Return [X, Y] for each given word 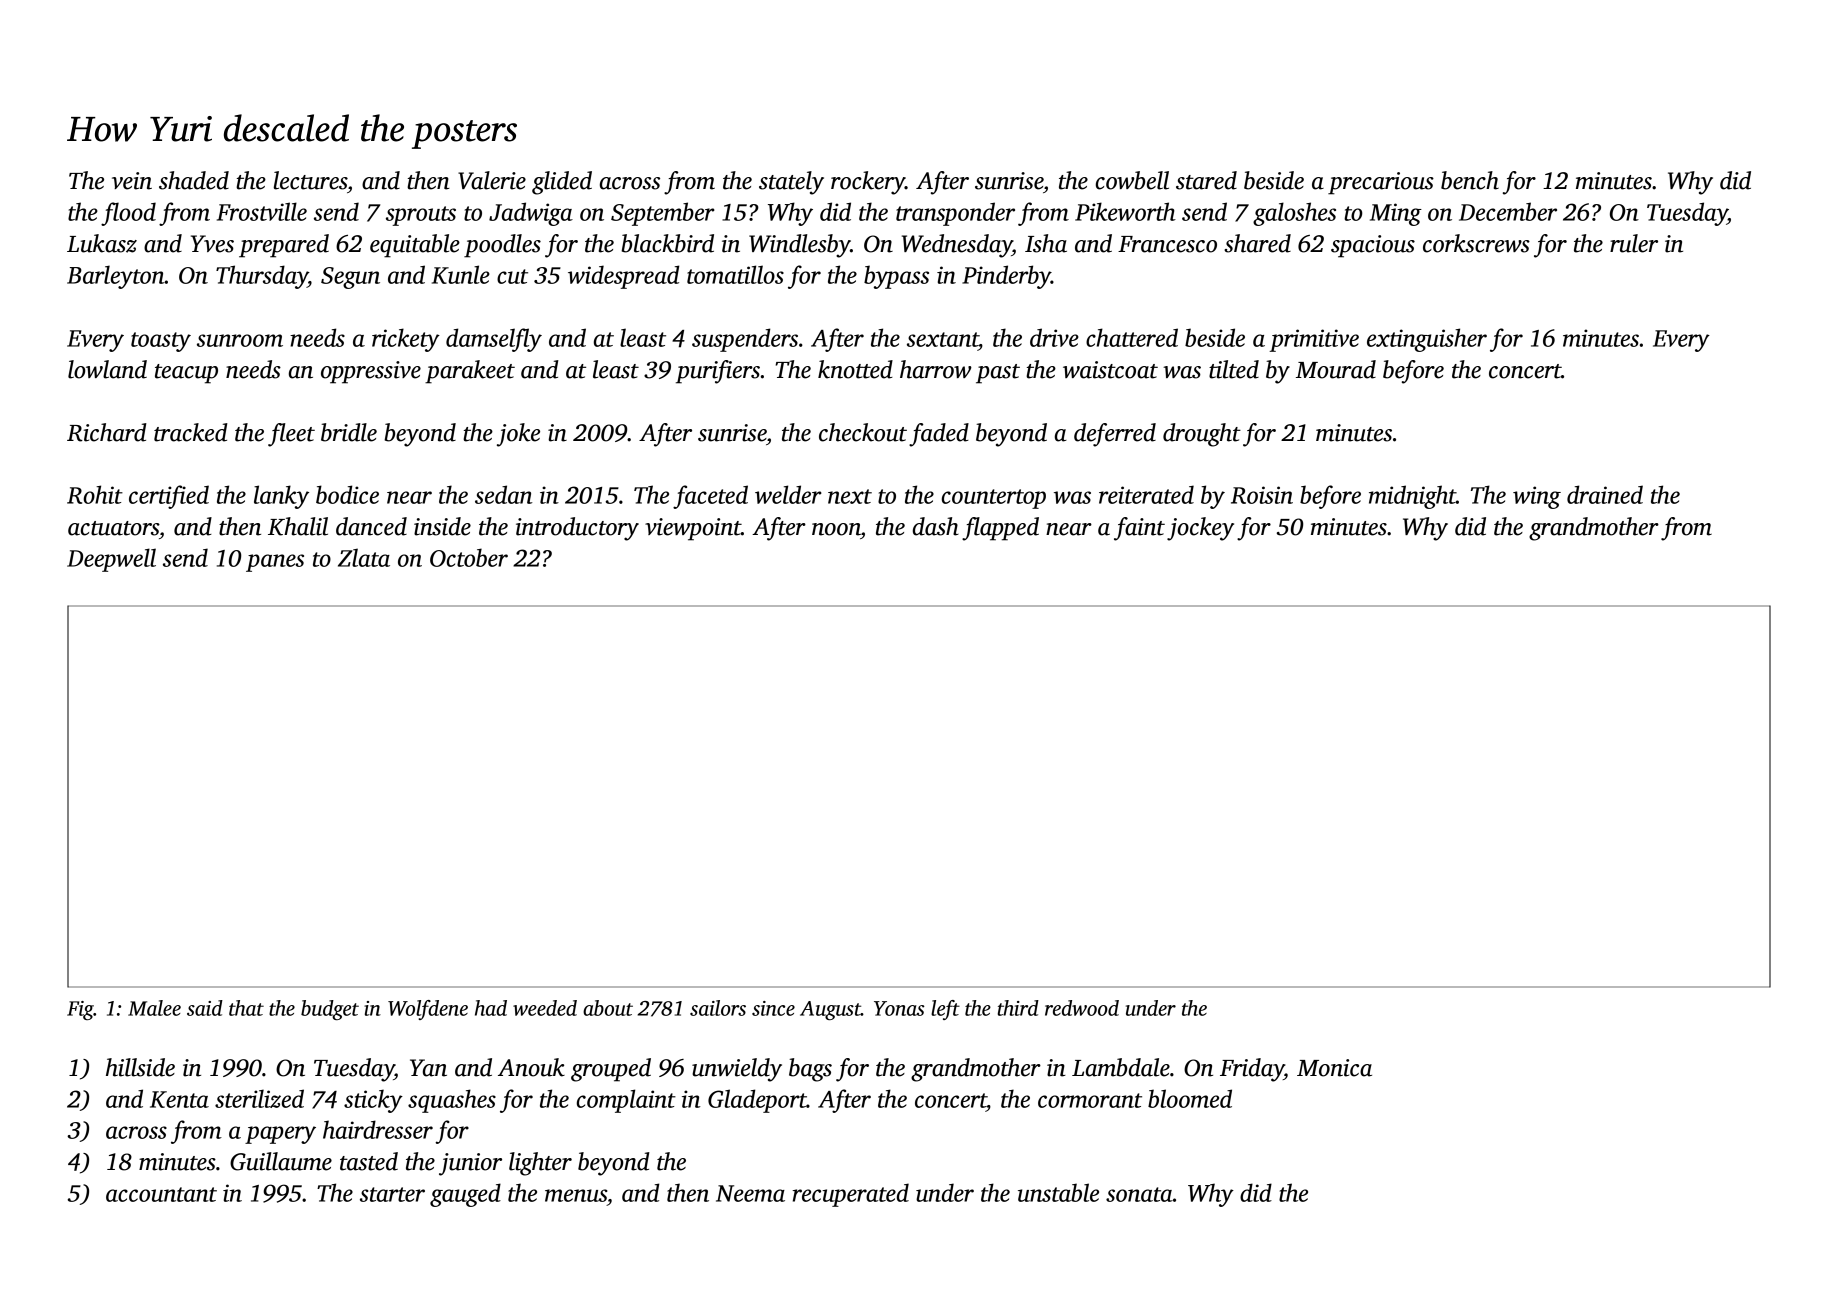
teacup [186, 374]
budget [330, 1010]
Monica [1334, 1068]
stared [1206, 180]
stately [791, 183]
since [773, 1008]
